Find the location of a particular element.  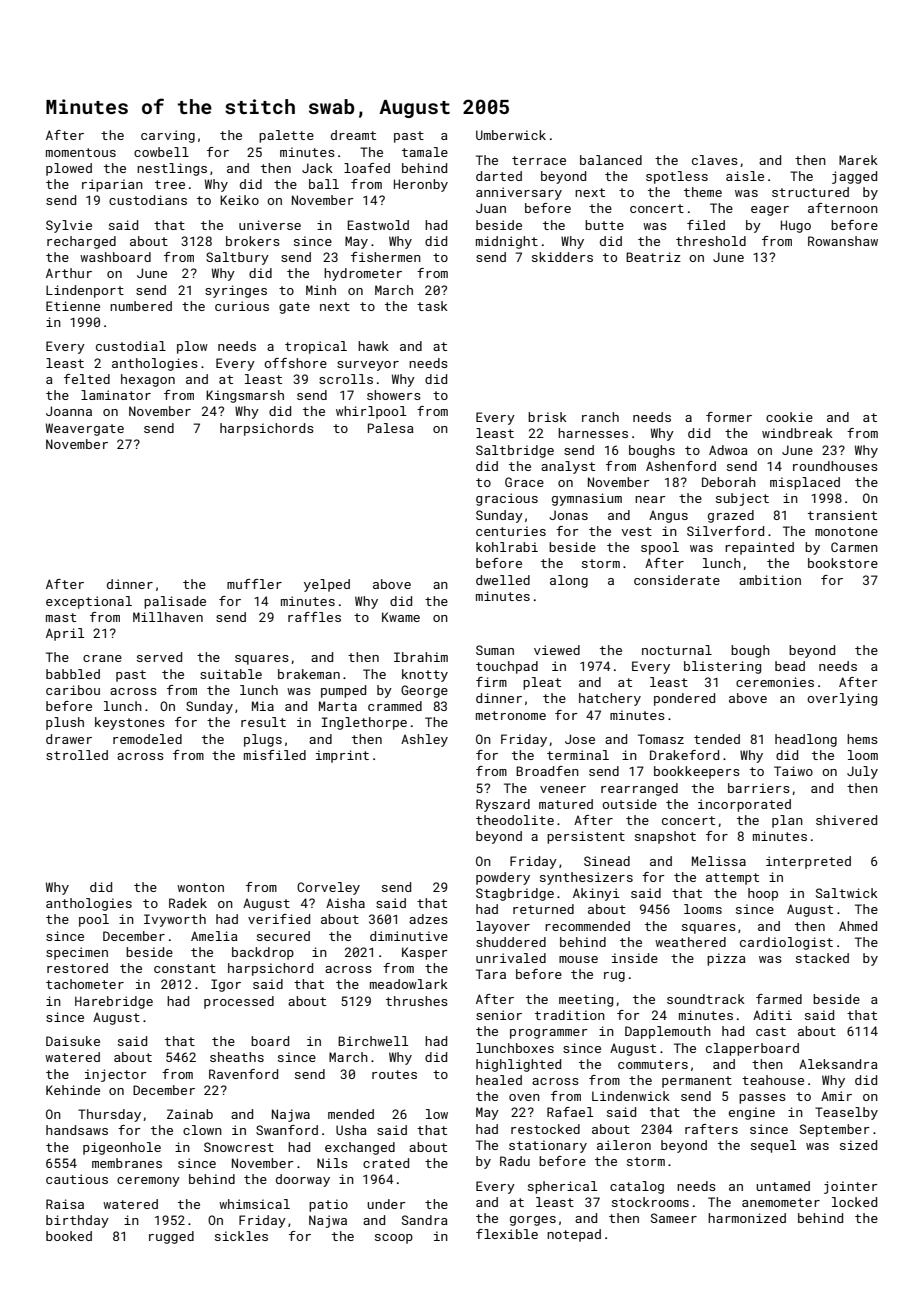

Ahmed is located at coordinates (858, 926).
